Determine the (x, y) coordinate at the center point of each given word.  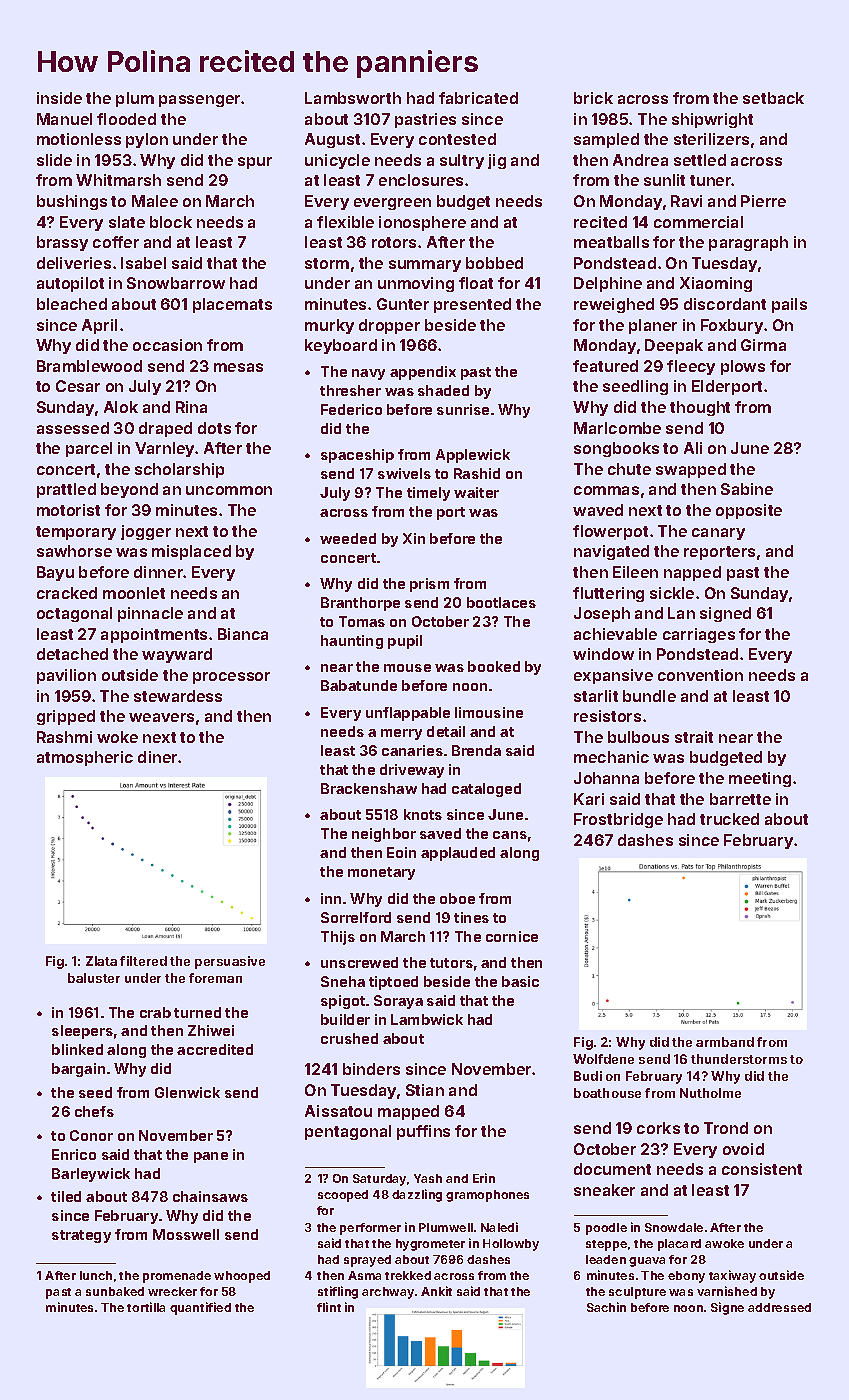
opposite (749, 511)
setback (773, 98)
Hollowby (511, 1245)
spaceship (357, 456)
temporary (76, 533)
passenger (199, 101)
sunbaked (115, 1291)
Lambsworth (353, 98)
